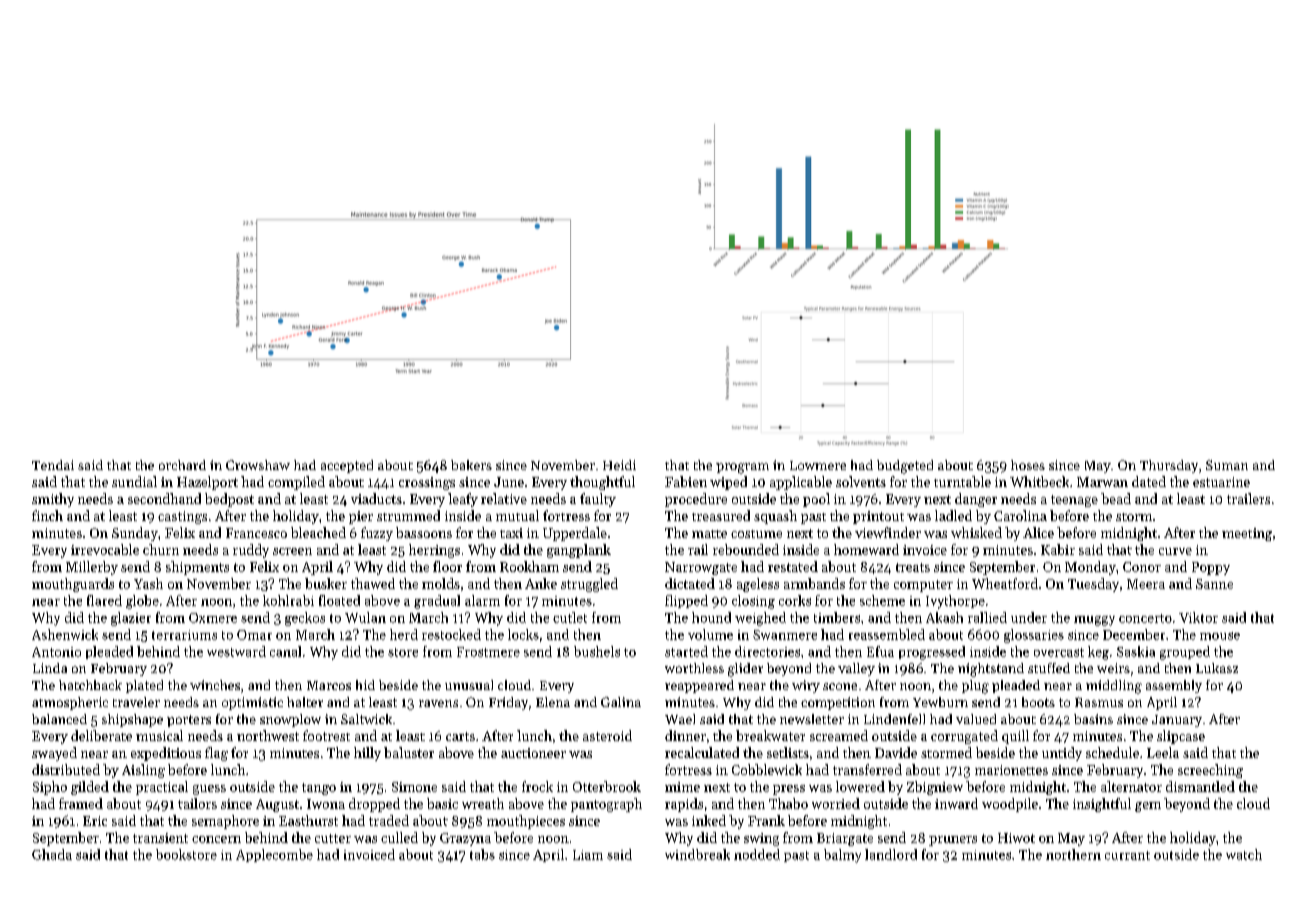 This screenshot has width=1308, height=924. What do you see at coordinates (1142, 567) in the screenshot?
I see `Conor` at bounding box center [1142, 567].
